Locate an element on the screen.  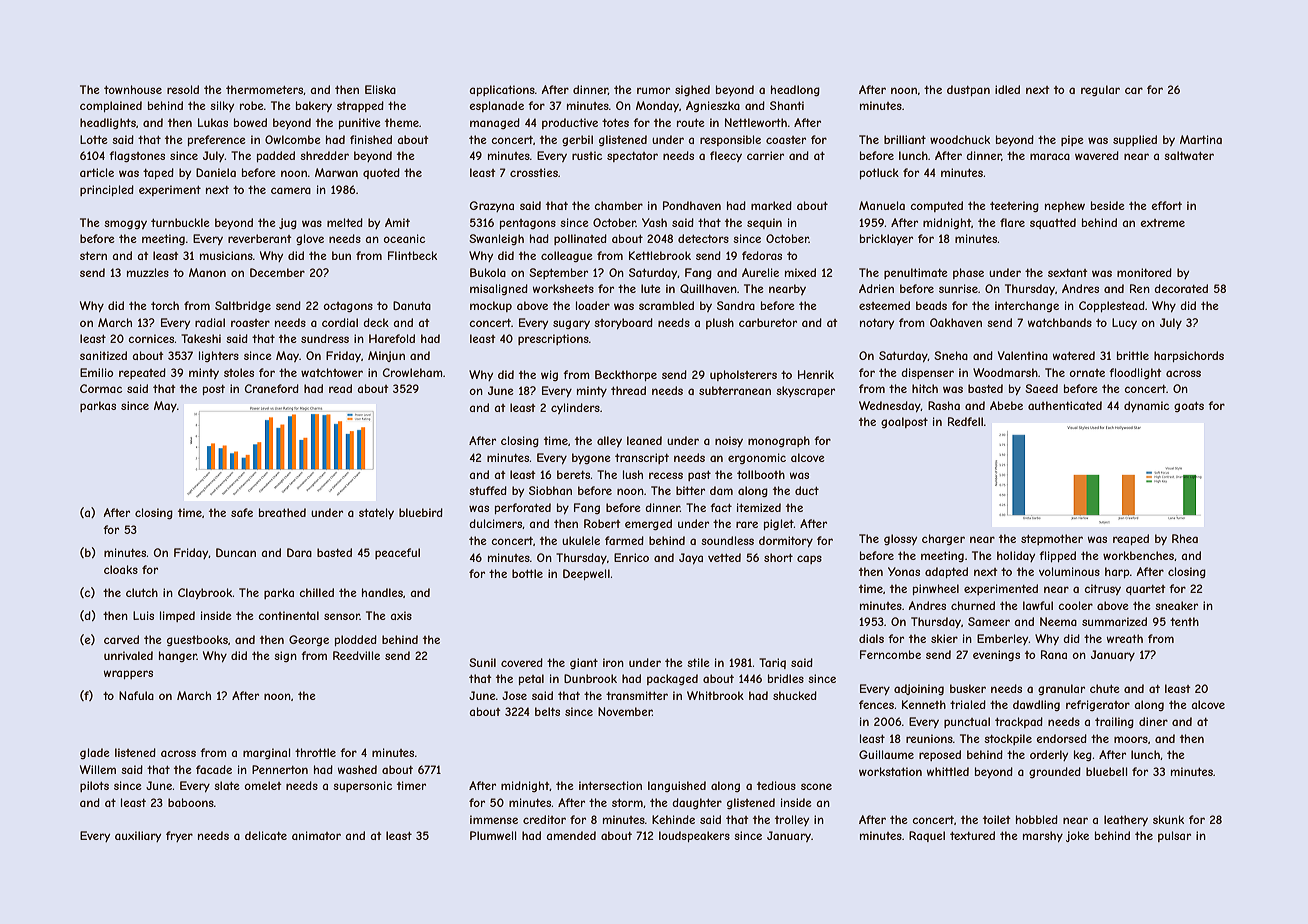
sneaker is located at coordinates (1176, 605).
